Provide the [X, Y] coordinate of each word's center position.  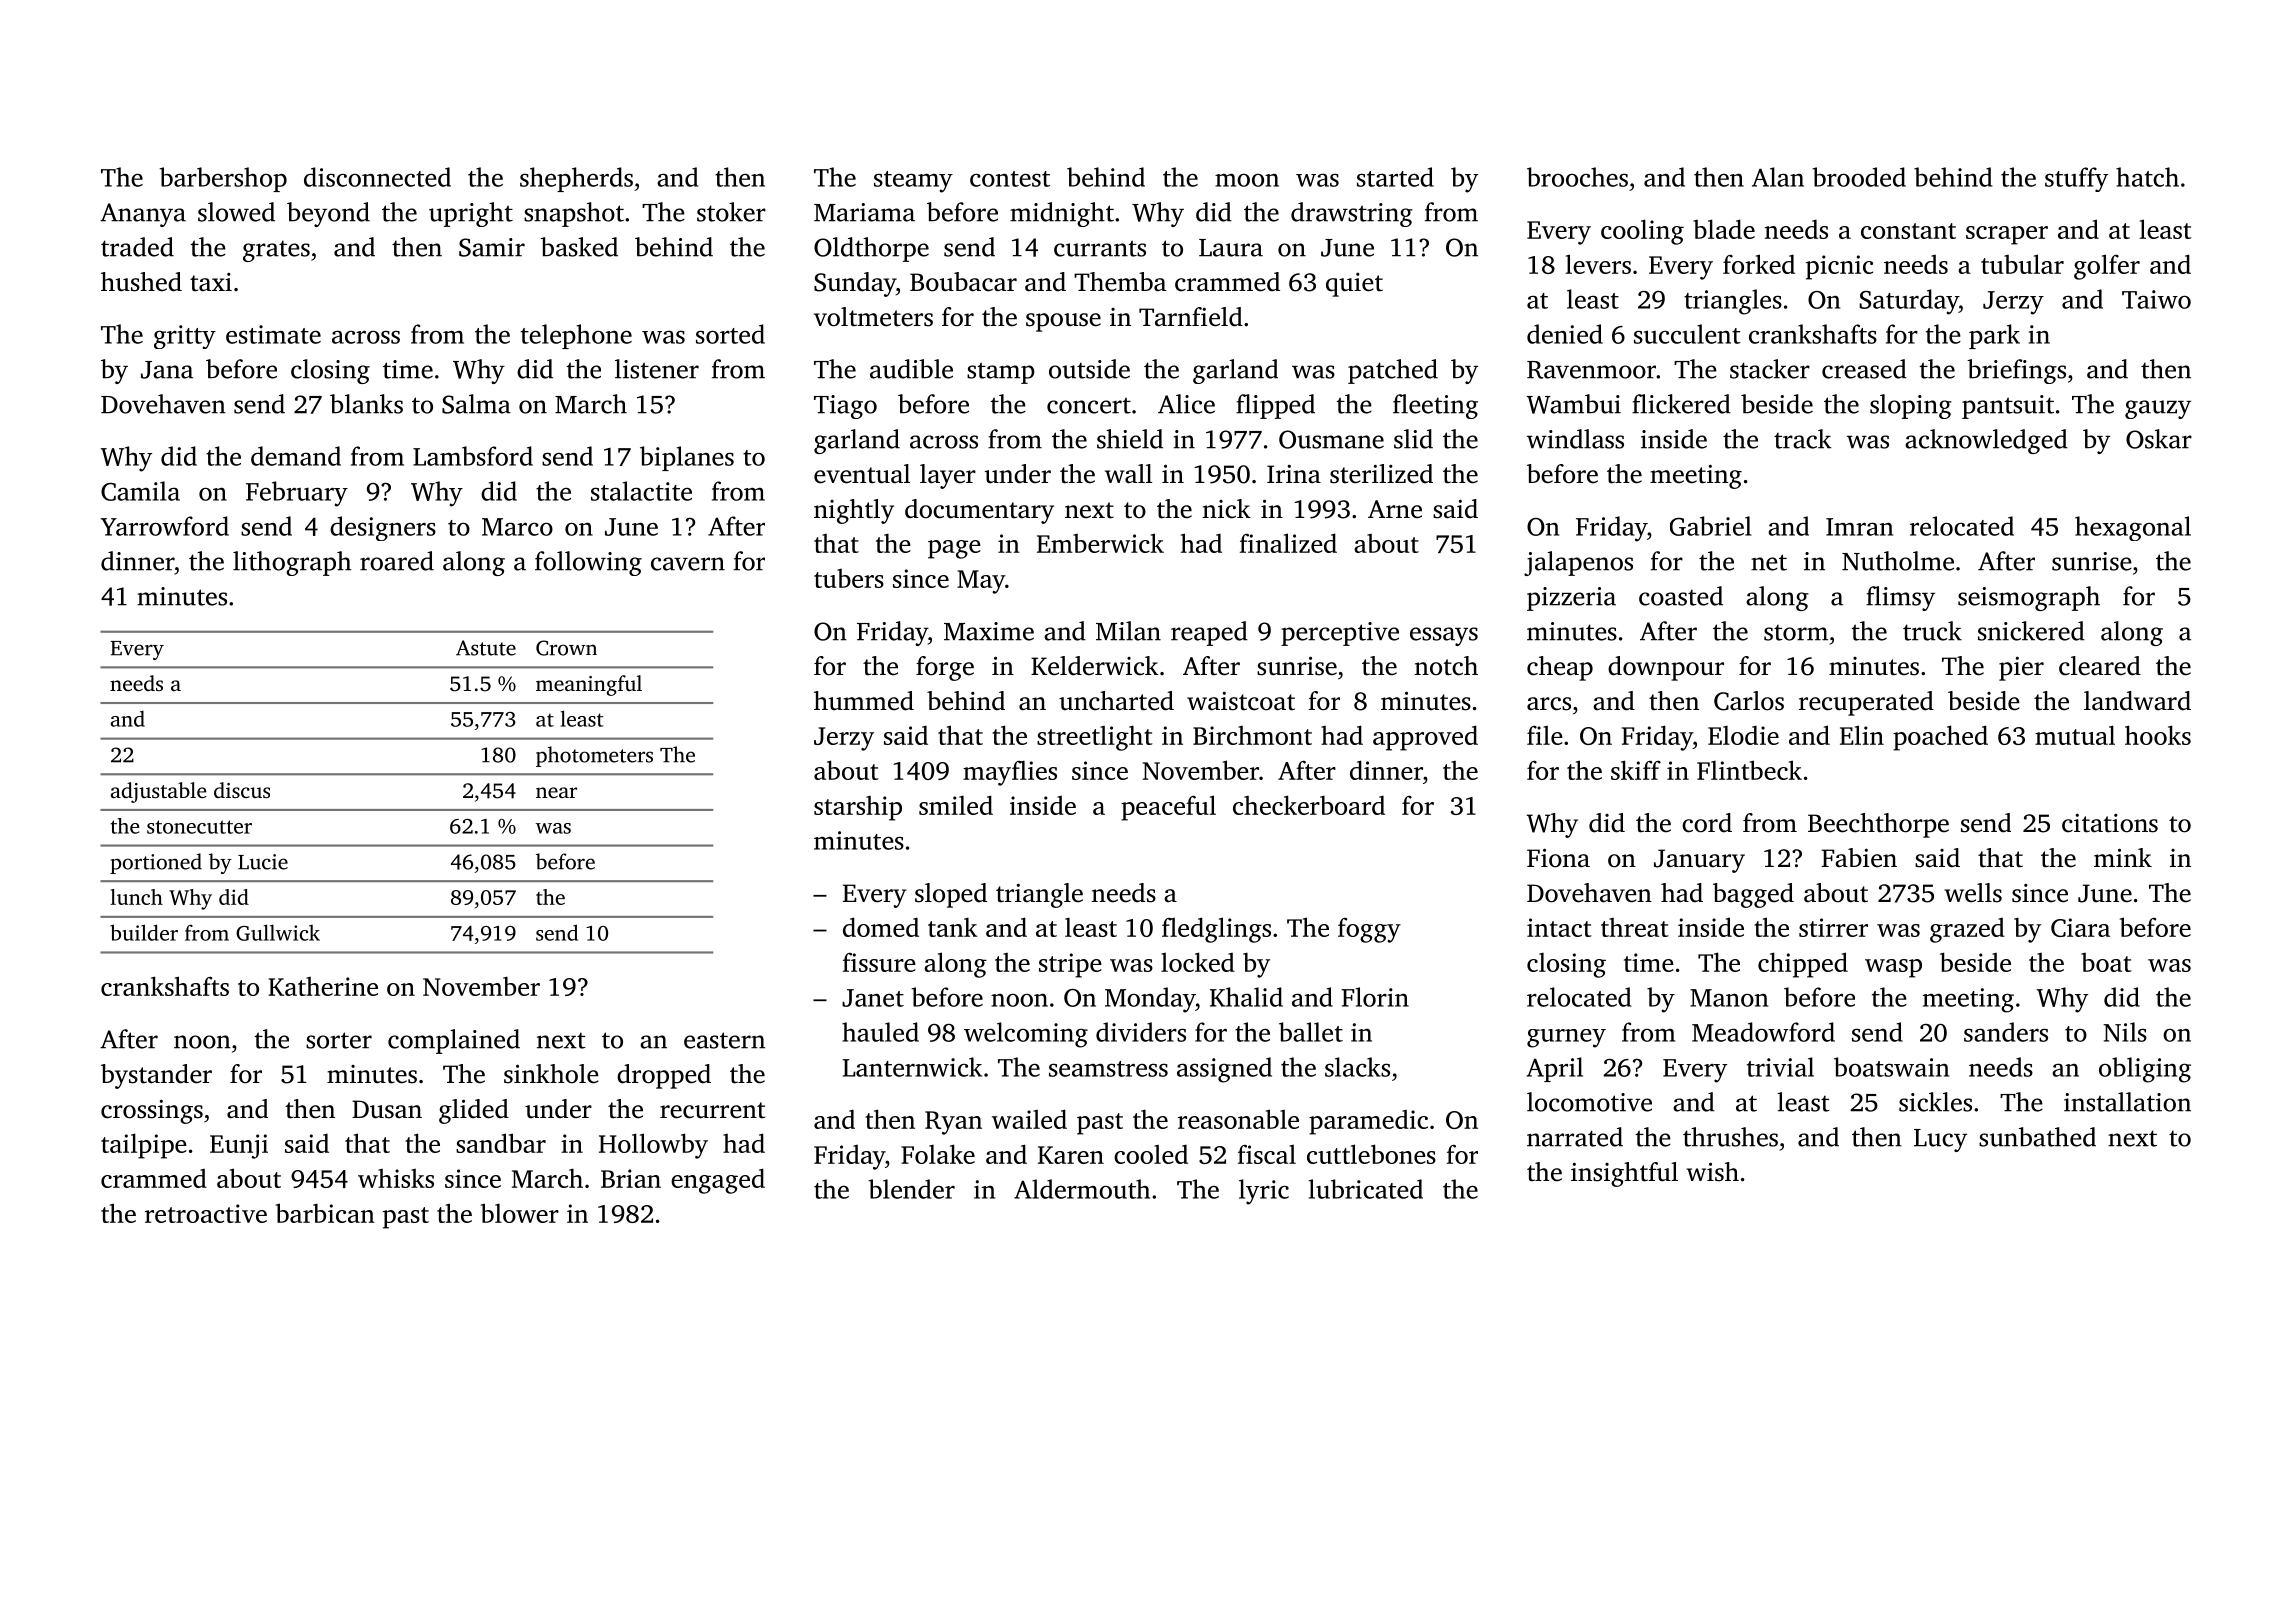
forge [945, 668]
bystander [156, 1076]
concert [1089, 405]
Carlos [1749, 701]
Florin [1375, 997]
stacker [1770, 369]
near [556, 792]
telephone [576, 336]
